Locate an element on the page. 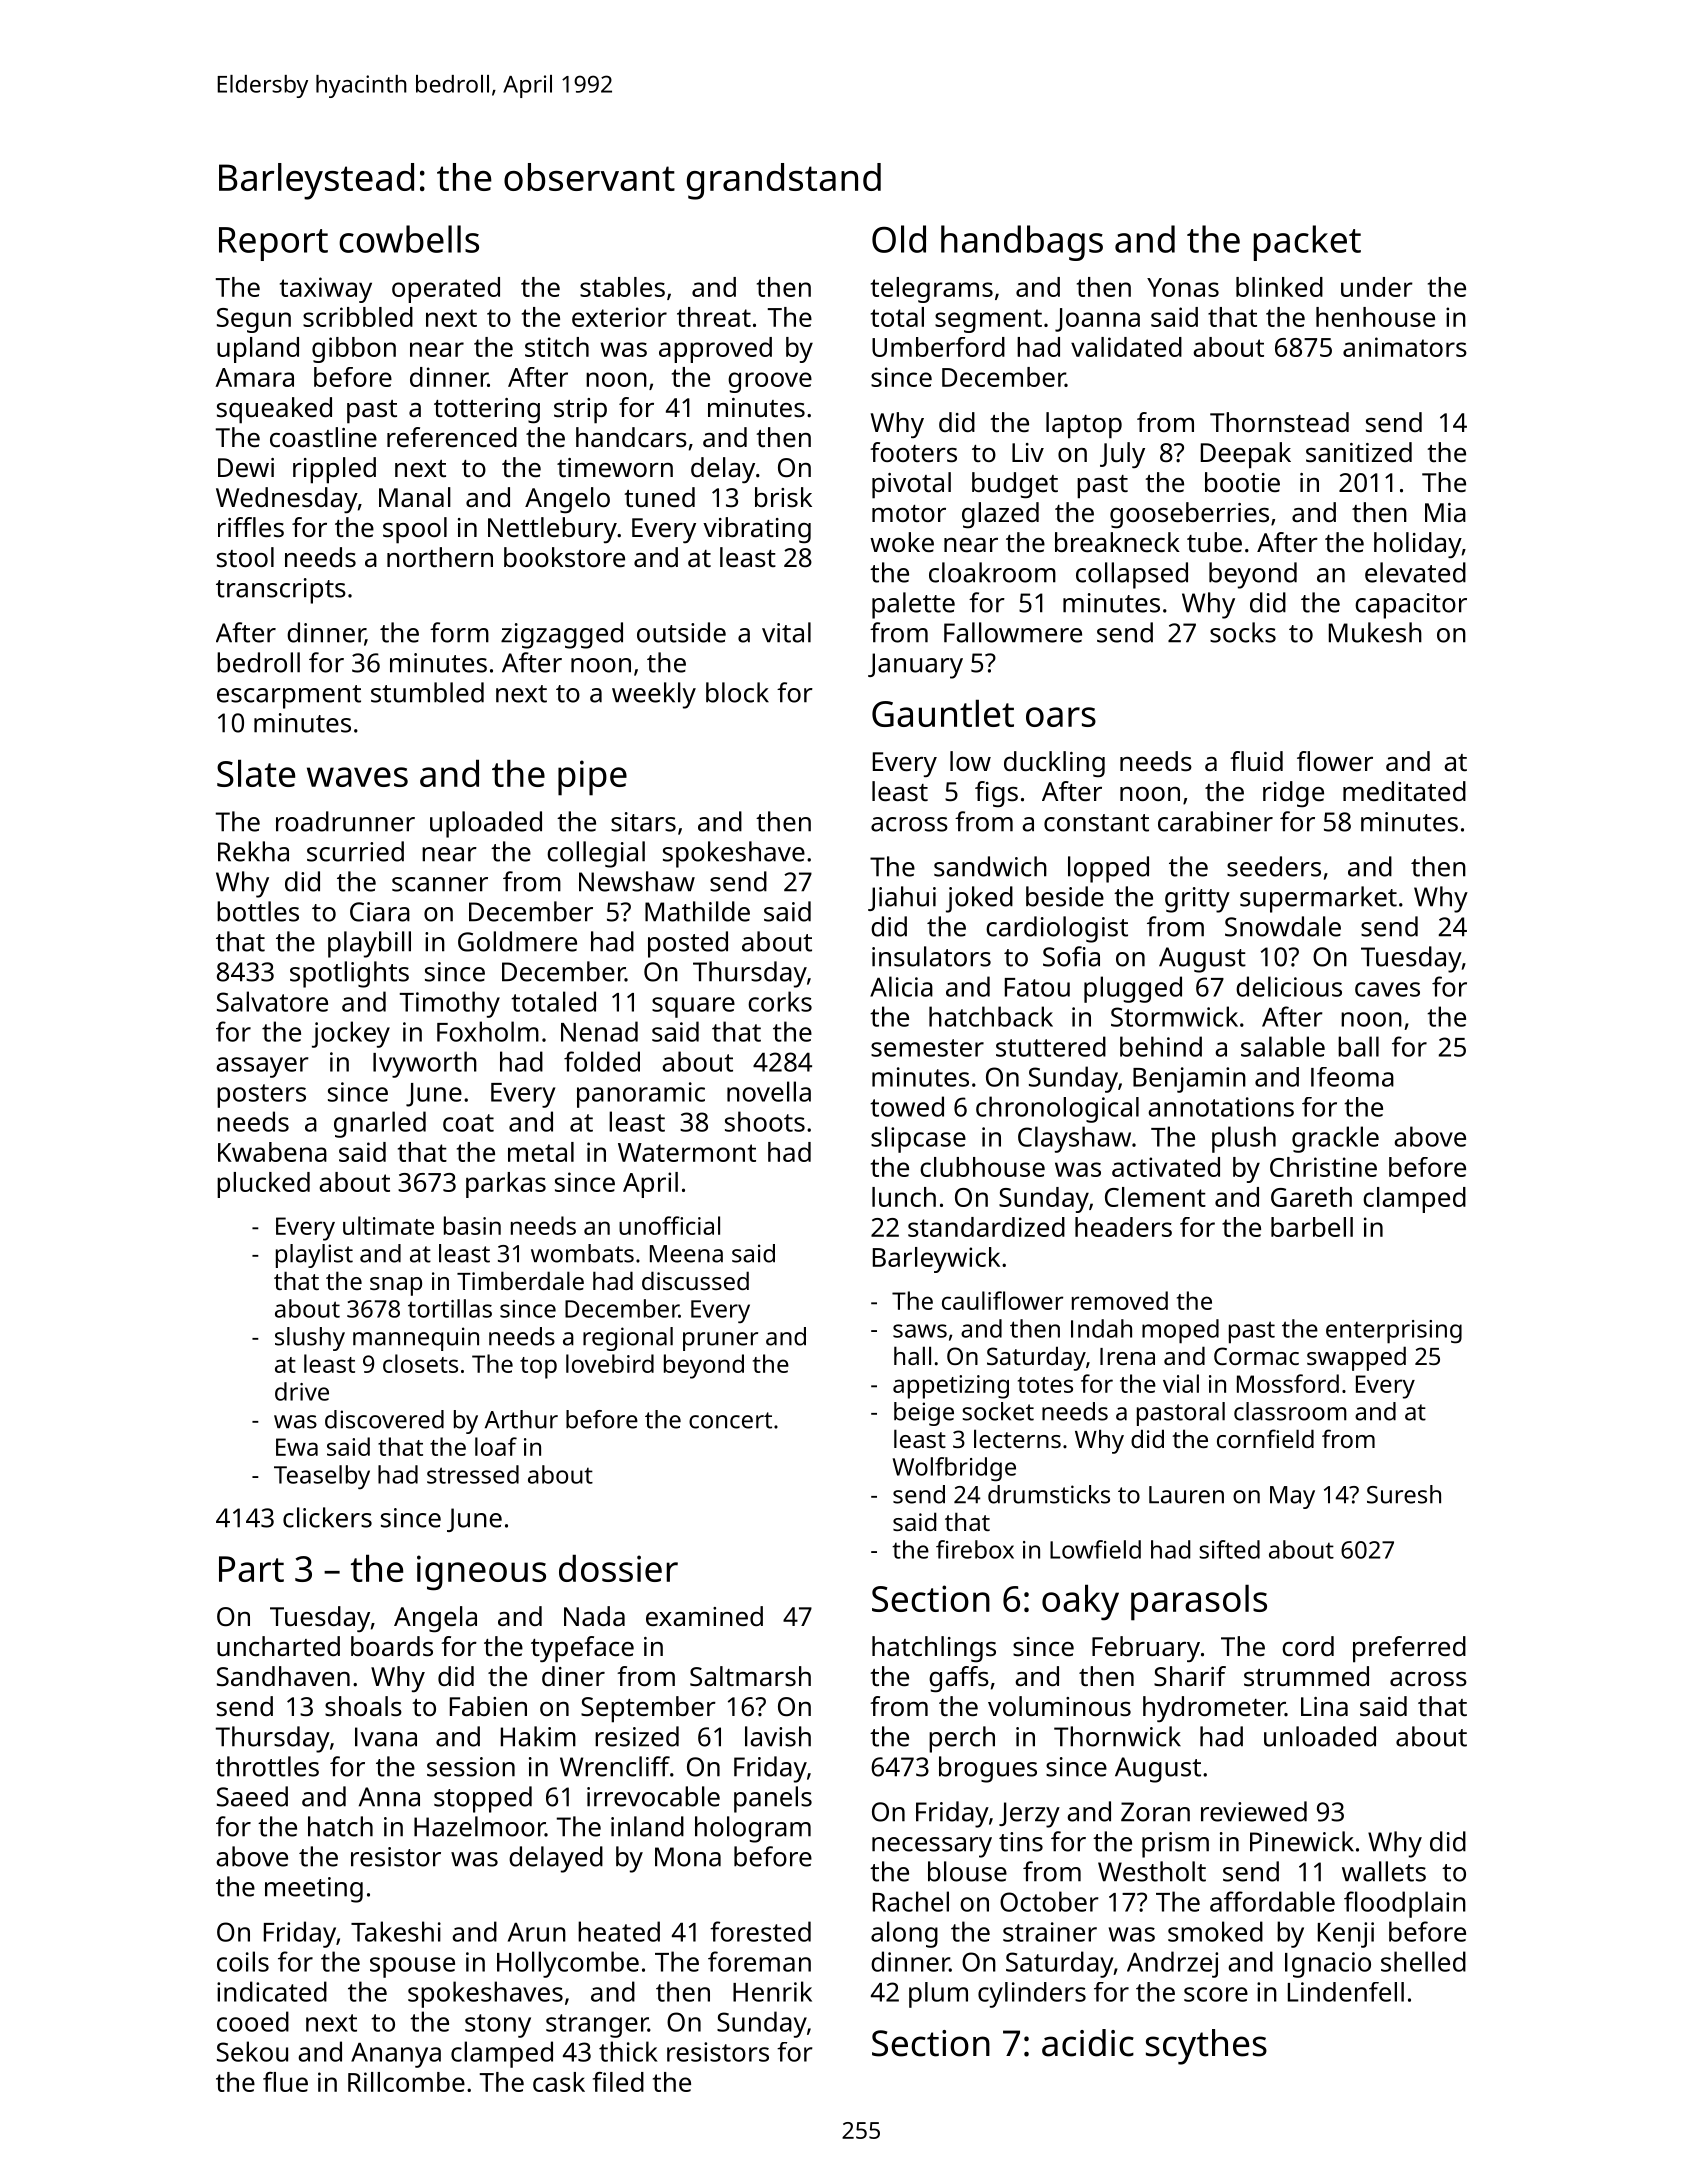 The height and width of the image is (2178, 1683). plucked is located at coordinates (263, 1185).
